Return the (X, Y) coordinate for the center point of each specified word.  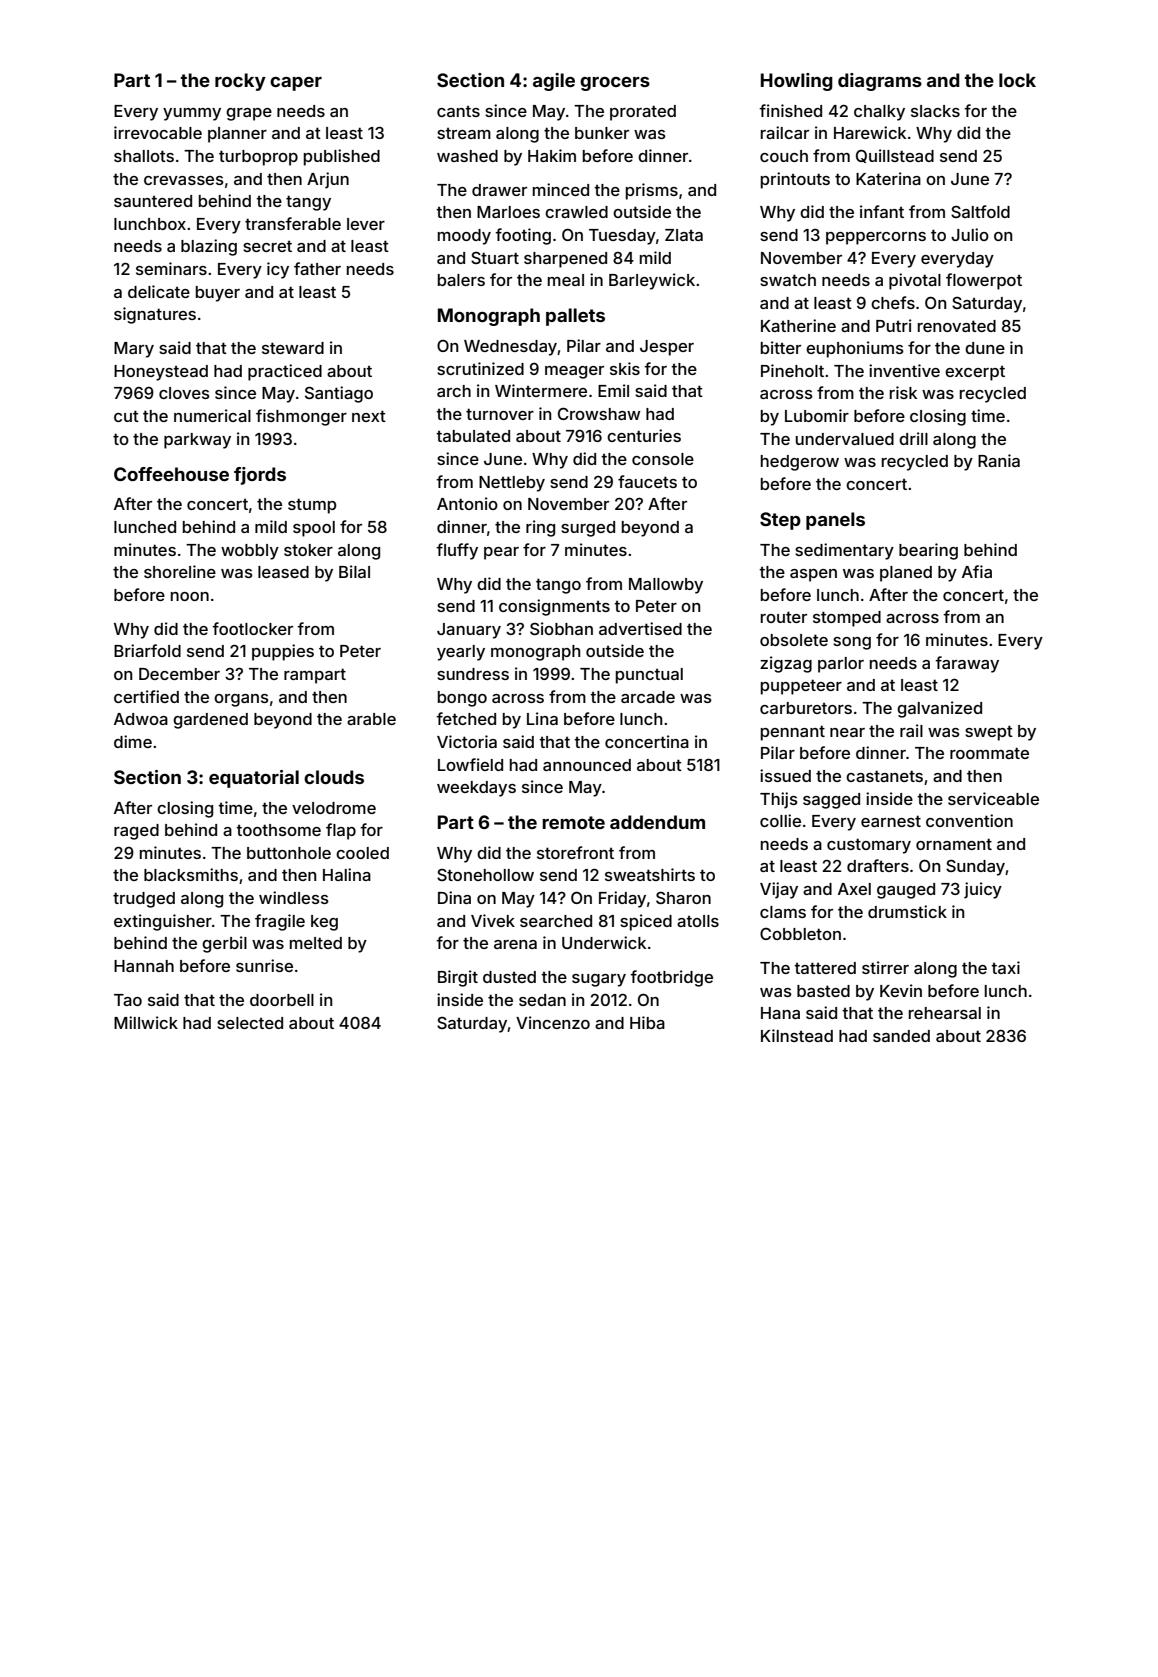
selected (250, 1023)
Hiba (647, 1022)
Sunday (976, 868)
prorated (643, 113)
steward (293, 348)
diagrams (880, 82)
